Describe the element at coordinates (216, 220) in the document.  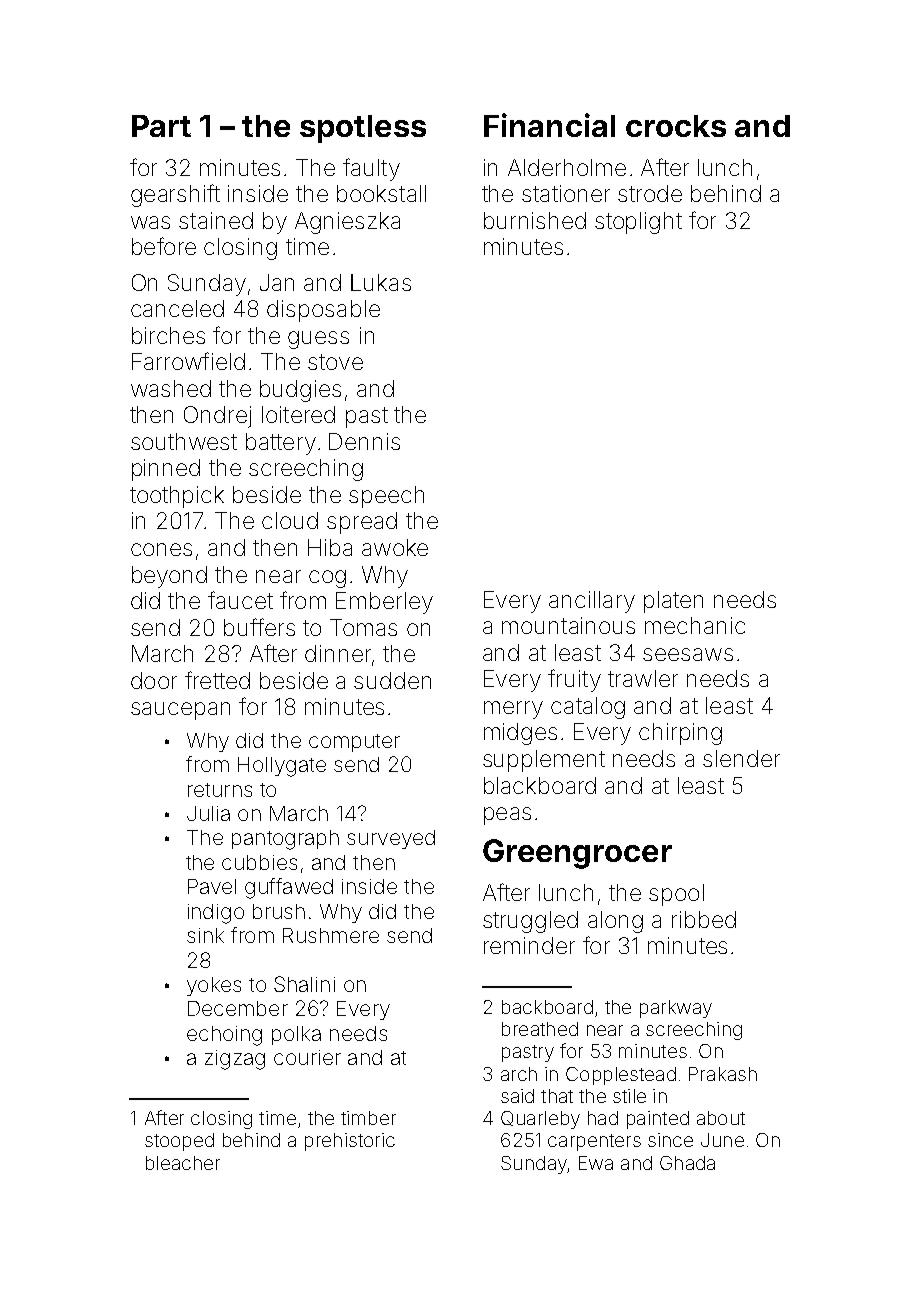
I see `stained` at that location.
